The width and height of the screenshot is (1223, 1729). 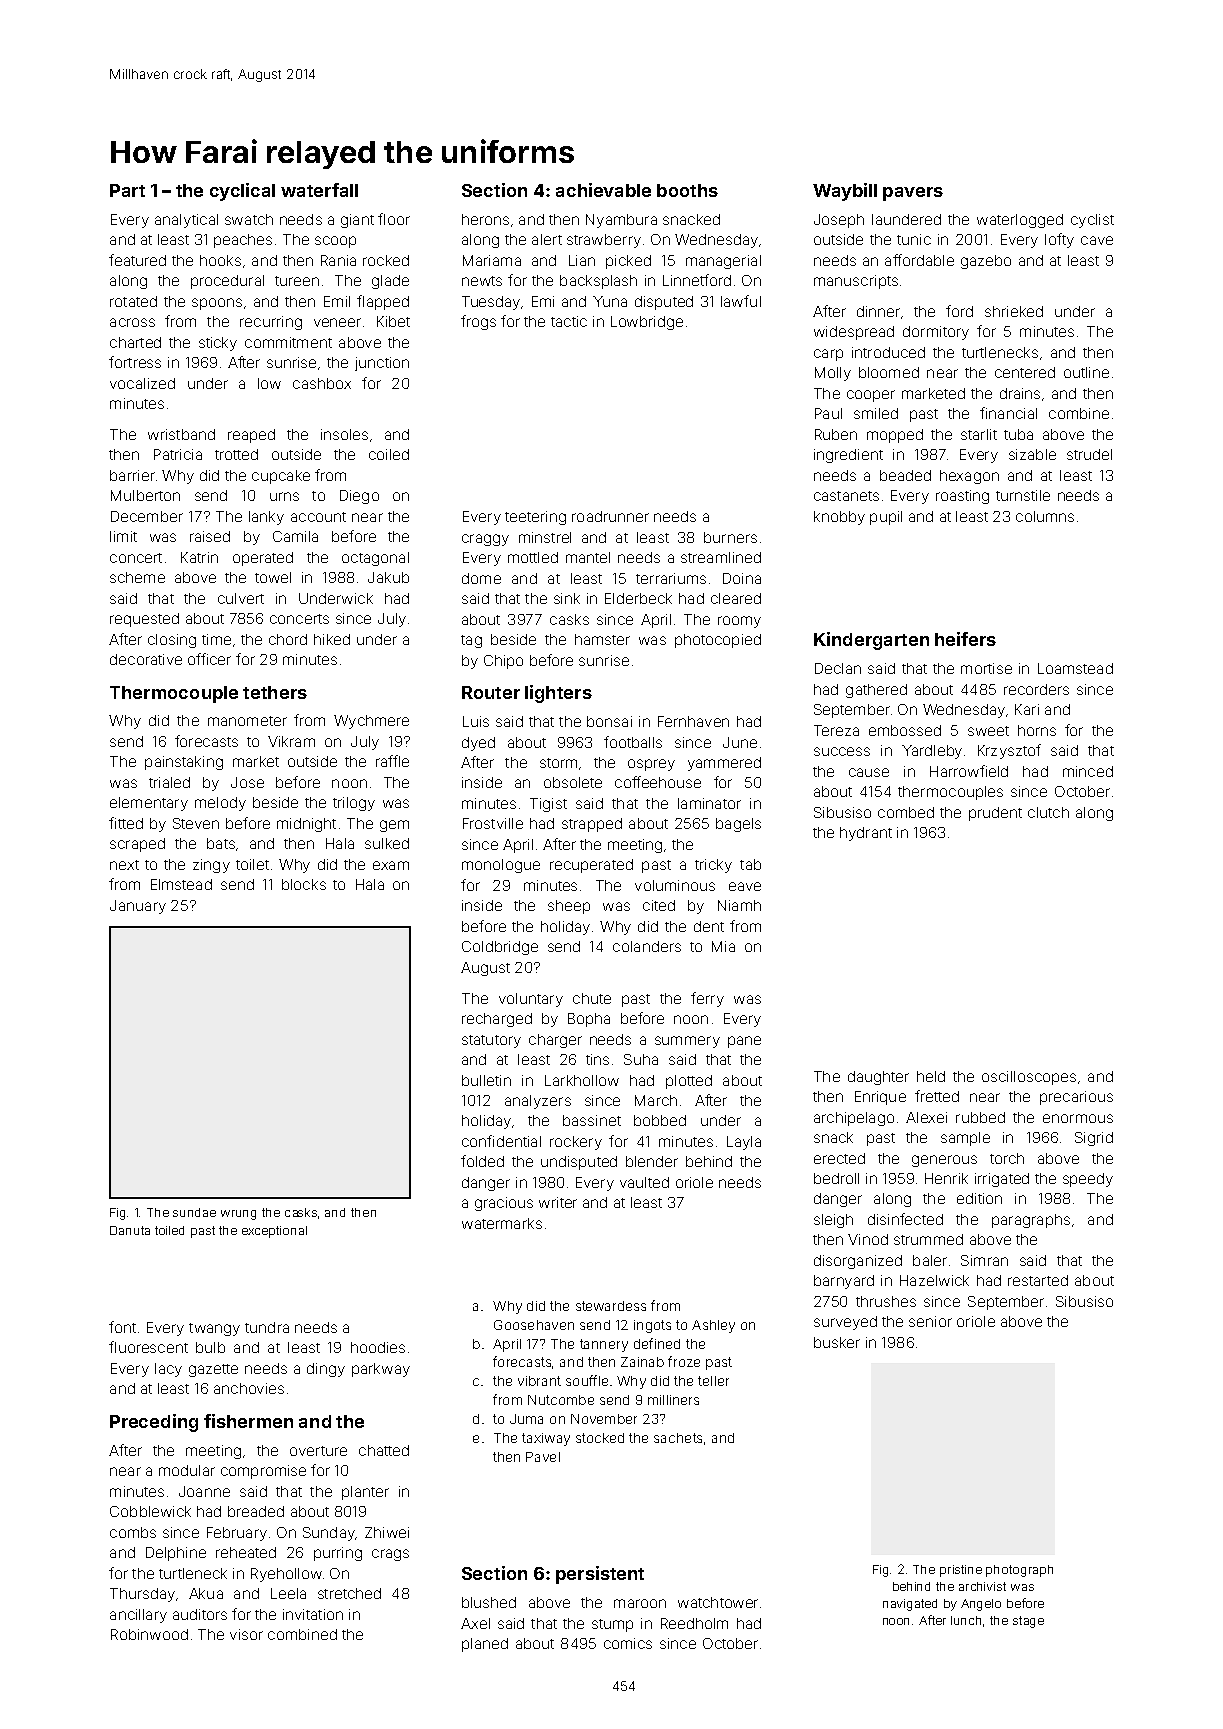 What do you see at coordinates (501, 866) in the screenshot?
I see `monologue` at bounding box center [501, 866].
